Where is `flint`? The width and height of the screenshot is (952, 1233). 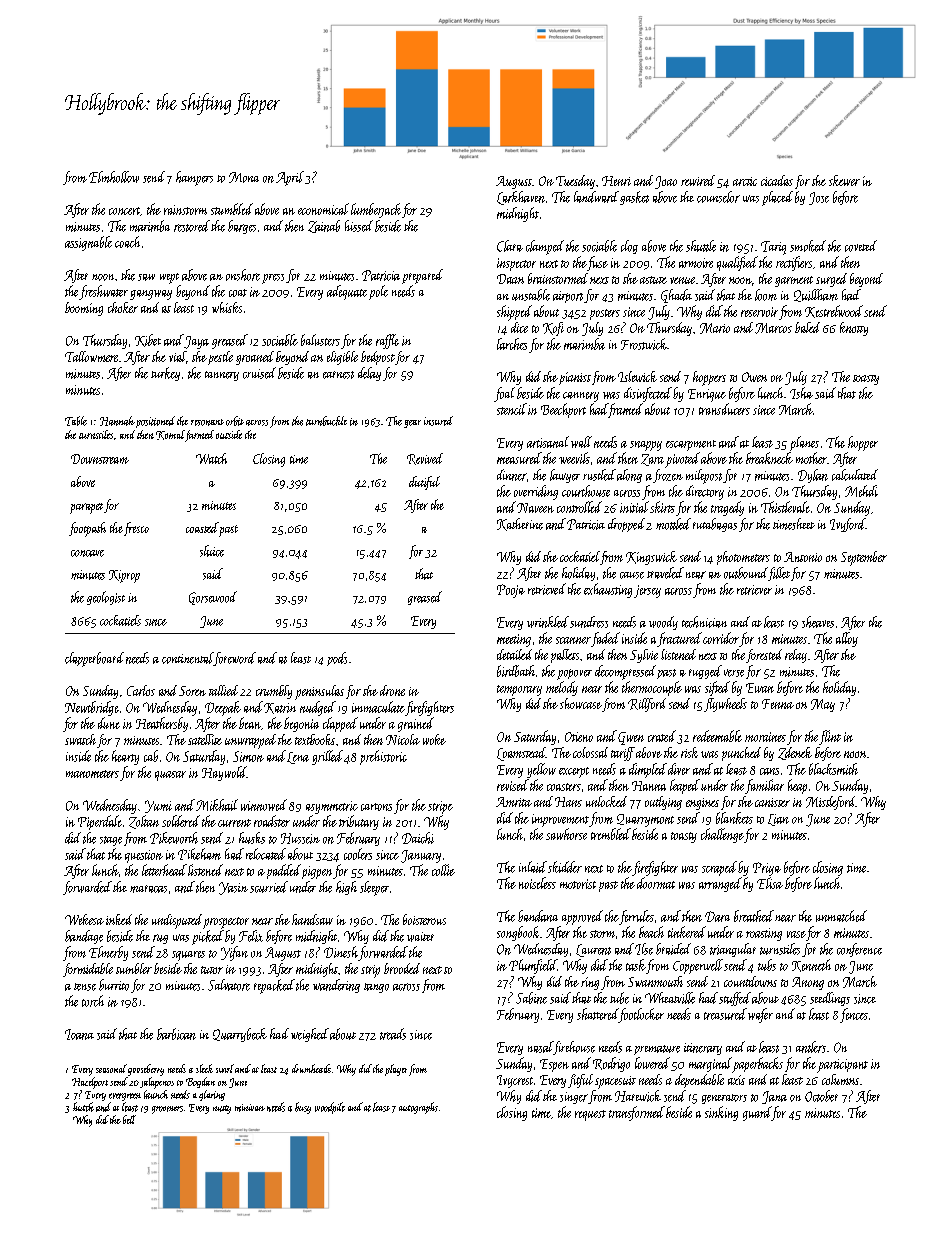
flint is located at coordinates (830, 737).
